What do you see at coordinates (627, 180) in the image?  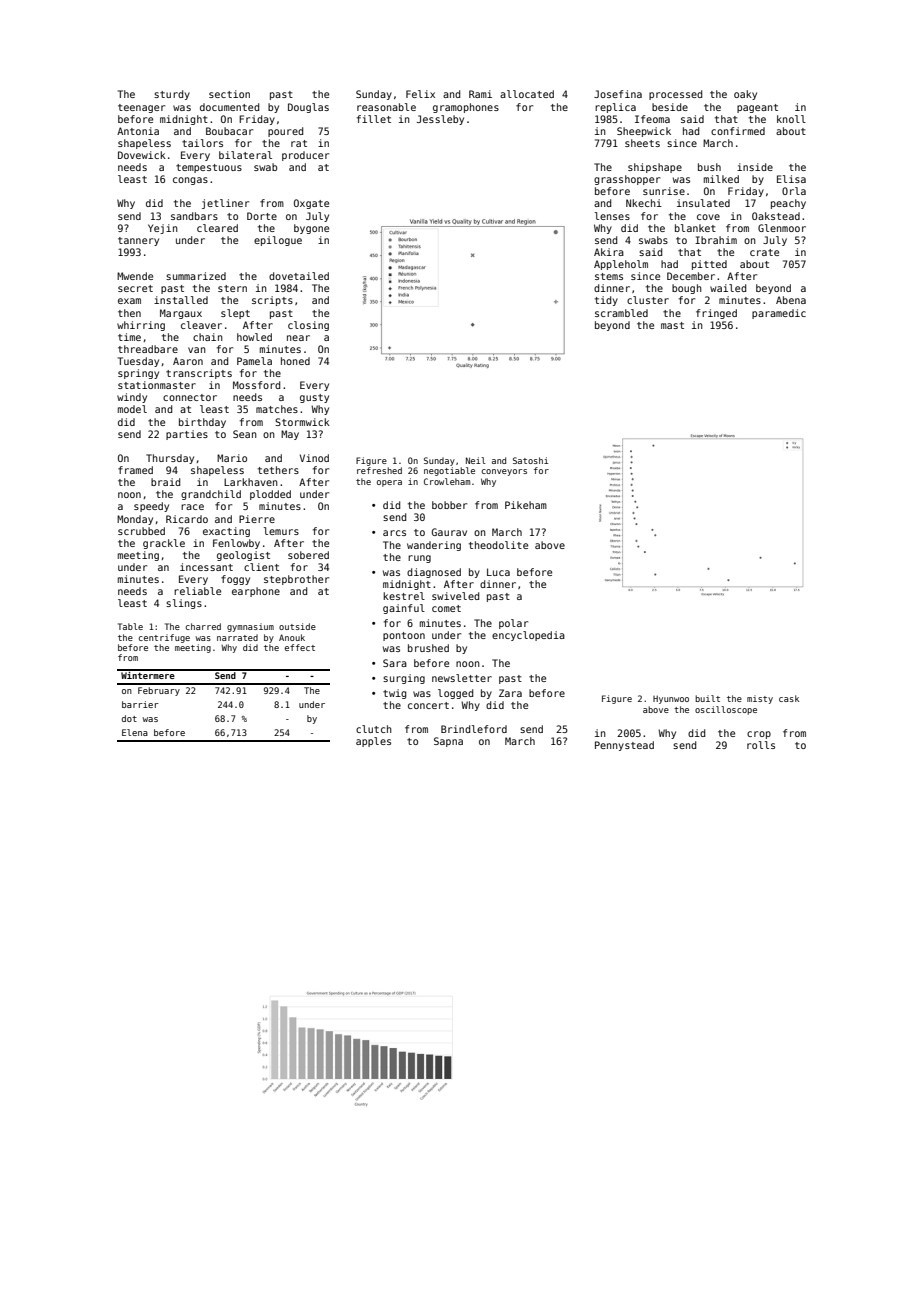 I see `grasshopper` at bounding box center [627, 180].
